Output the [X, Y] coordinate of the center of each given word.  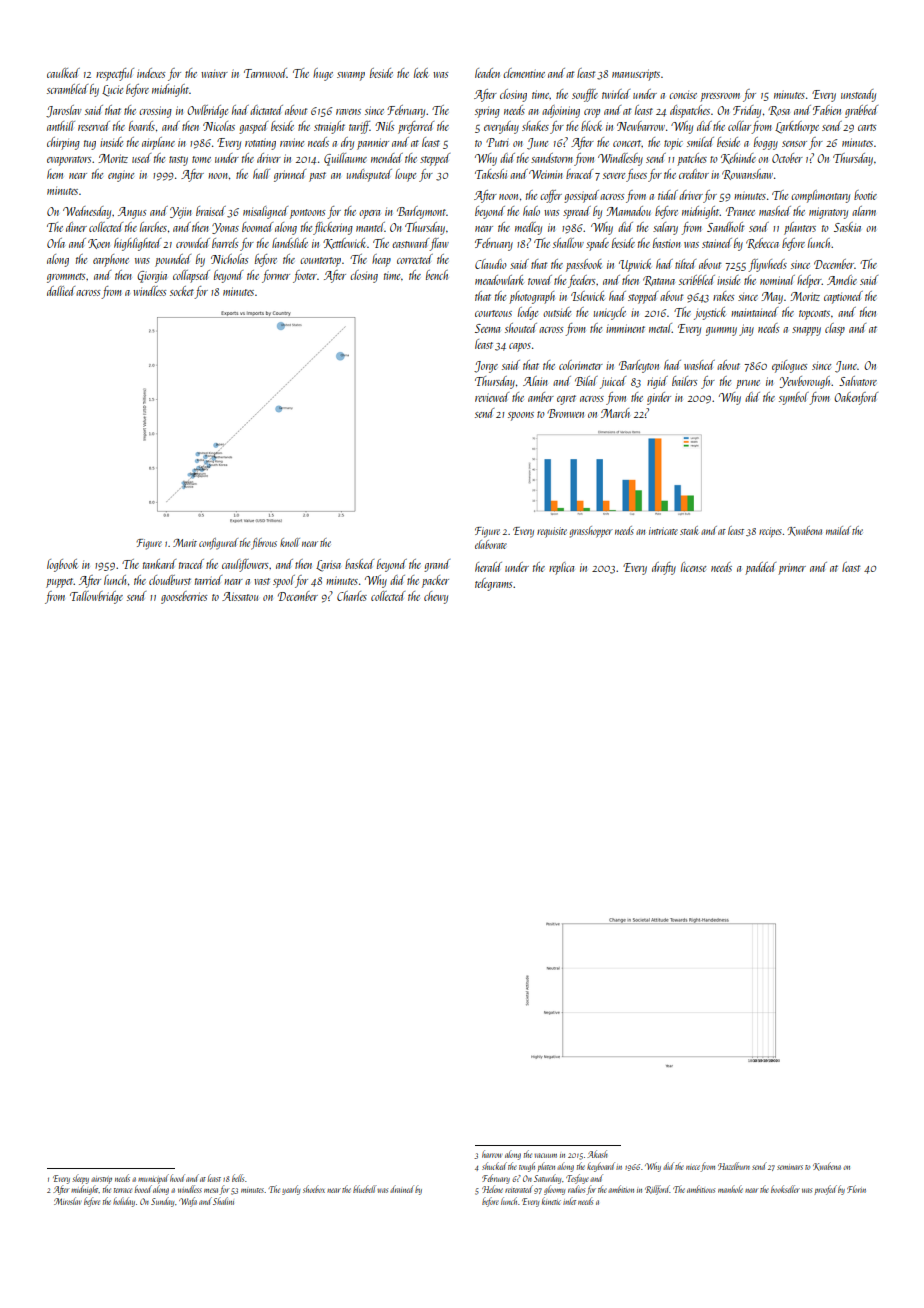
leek [421, 73]
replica [561, 568]
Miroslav [67, 1201]
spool [284, 581]
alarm [864, 211]
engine [121, 176]
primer [792, 569]
